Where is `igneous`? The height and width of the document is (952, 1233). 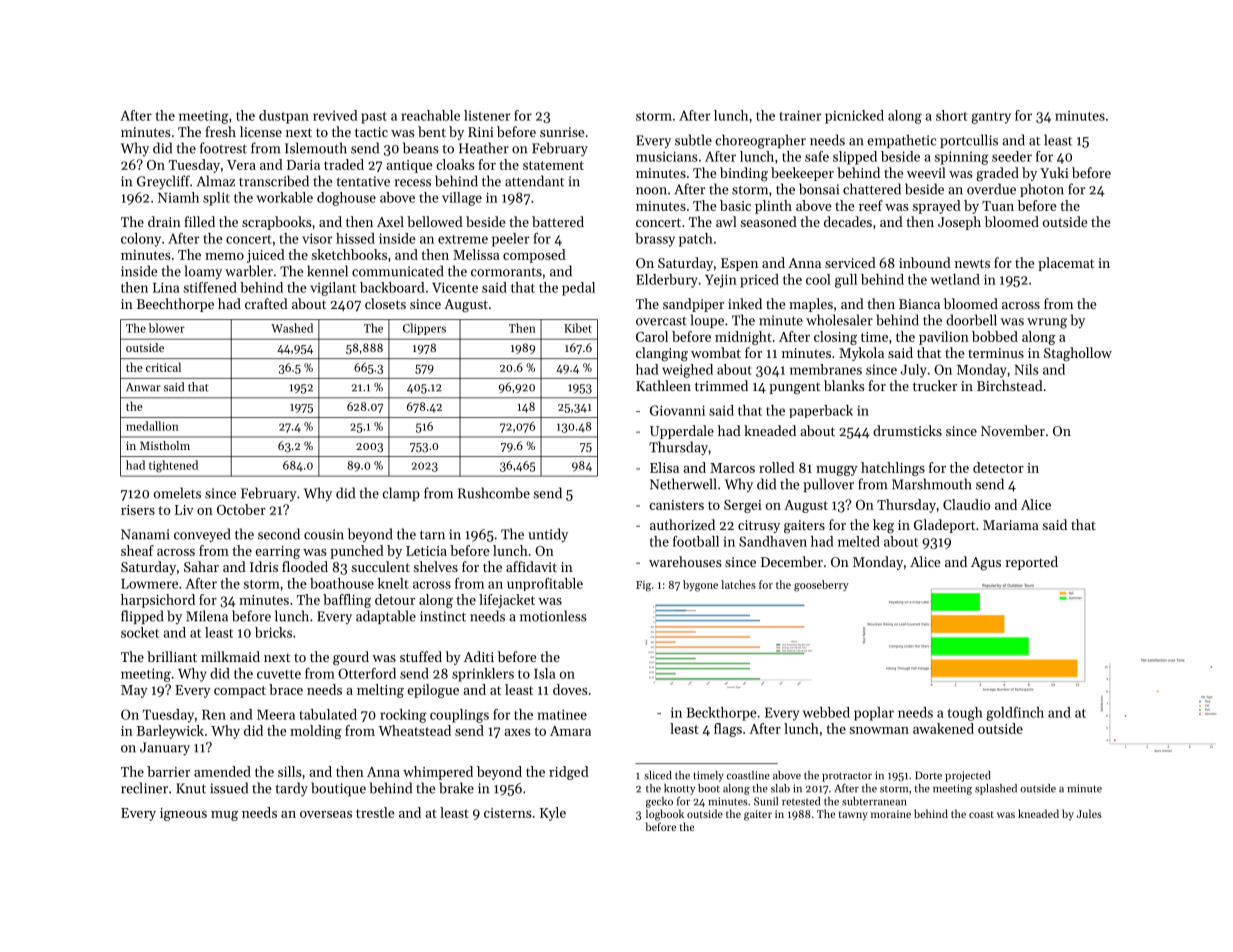
igneous is located at coordinates (183, 814).
